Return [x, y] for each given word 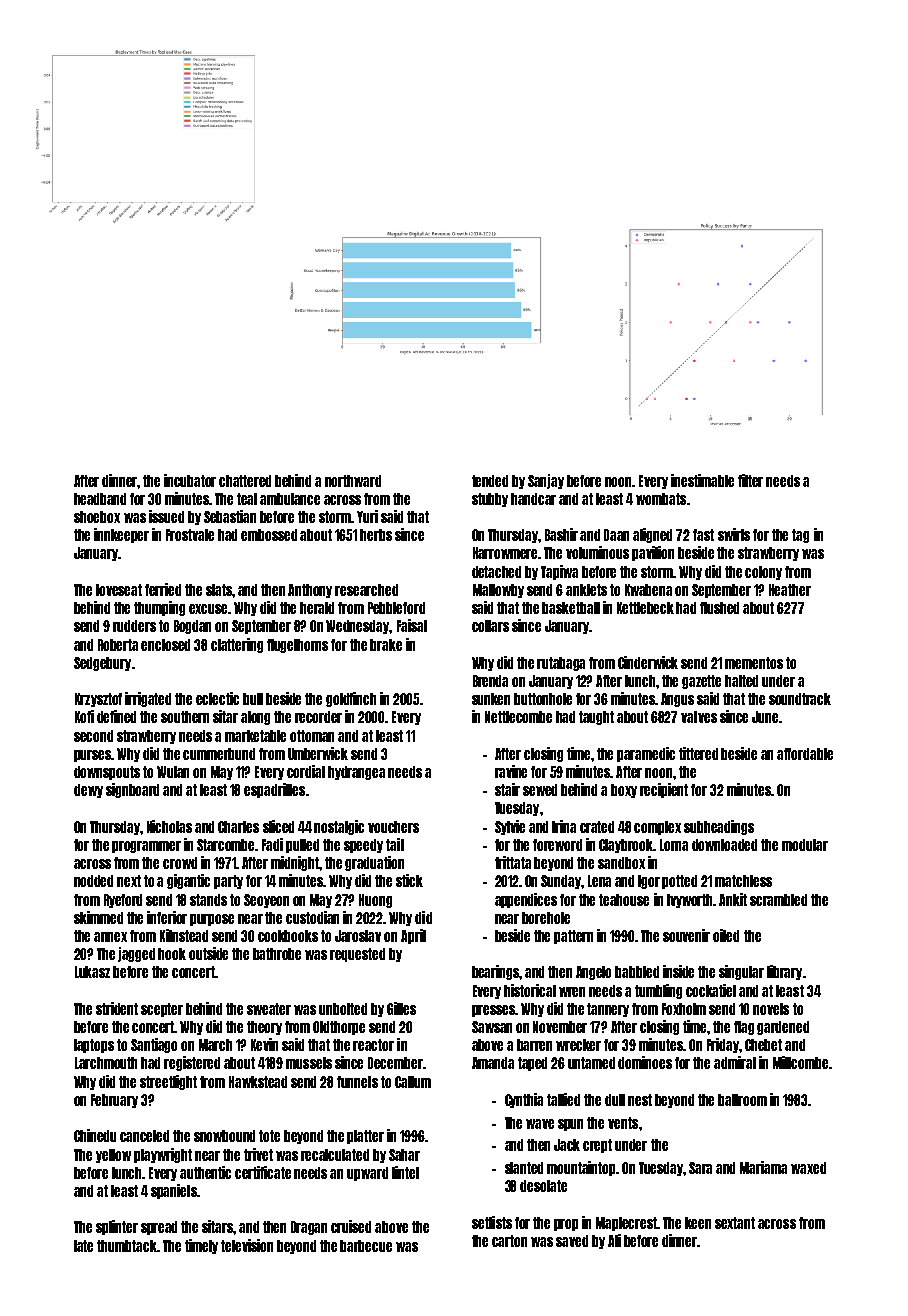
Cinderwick [648, 662]
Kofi [84, 716]
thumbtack [127, 1246]
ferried [163, 589]
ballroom [742, 1100]
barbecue [366, 1246]
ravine [511, 771]
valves [699, 717]
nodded [93, 881]
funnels [357, 1082]
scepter [162, 1010]
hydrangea [356, 773]
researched [366, 590]
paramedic [646, 754]
